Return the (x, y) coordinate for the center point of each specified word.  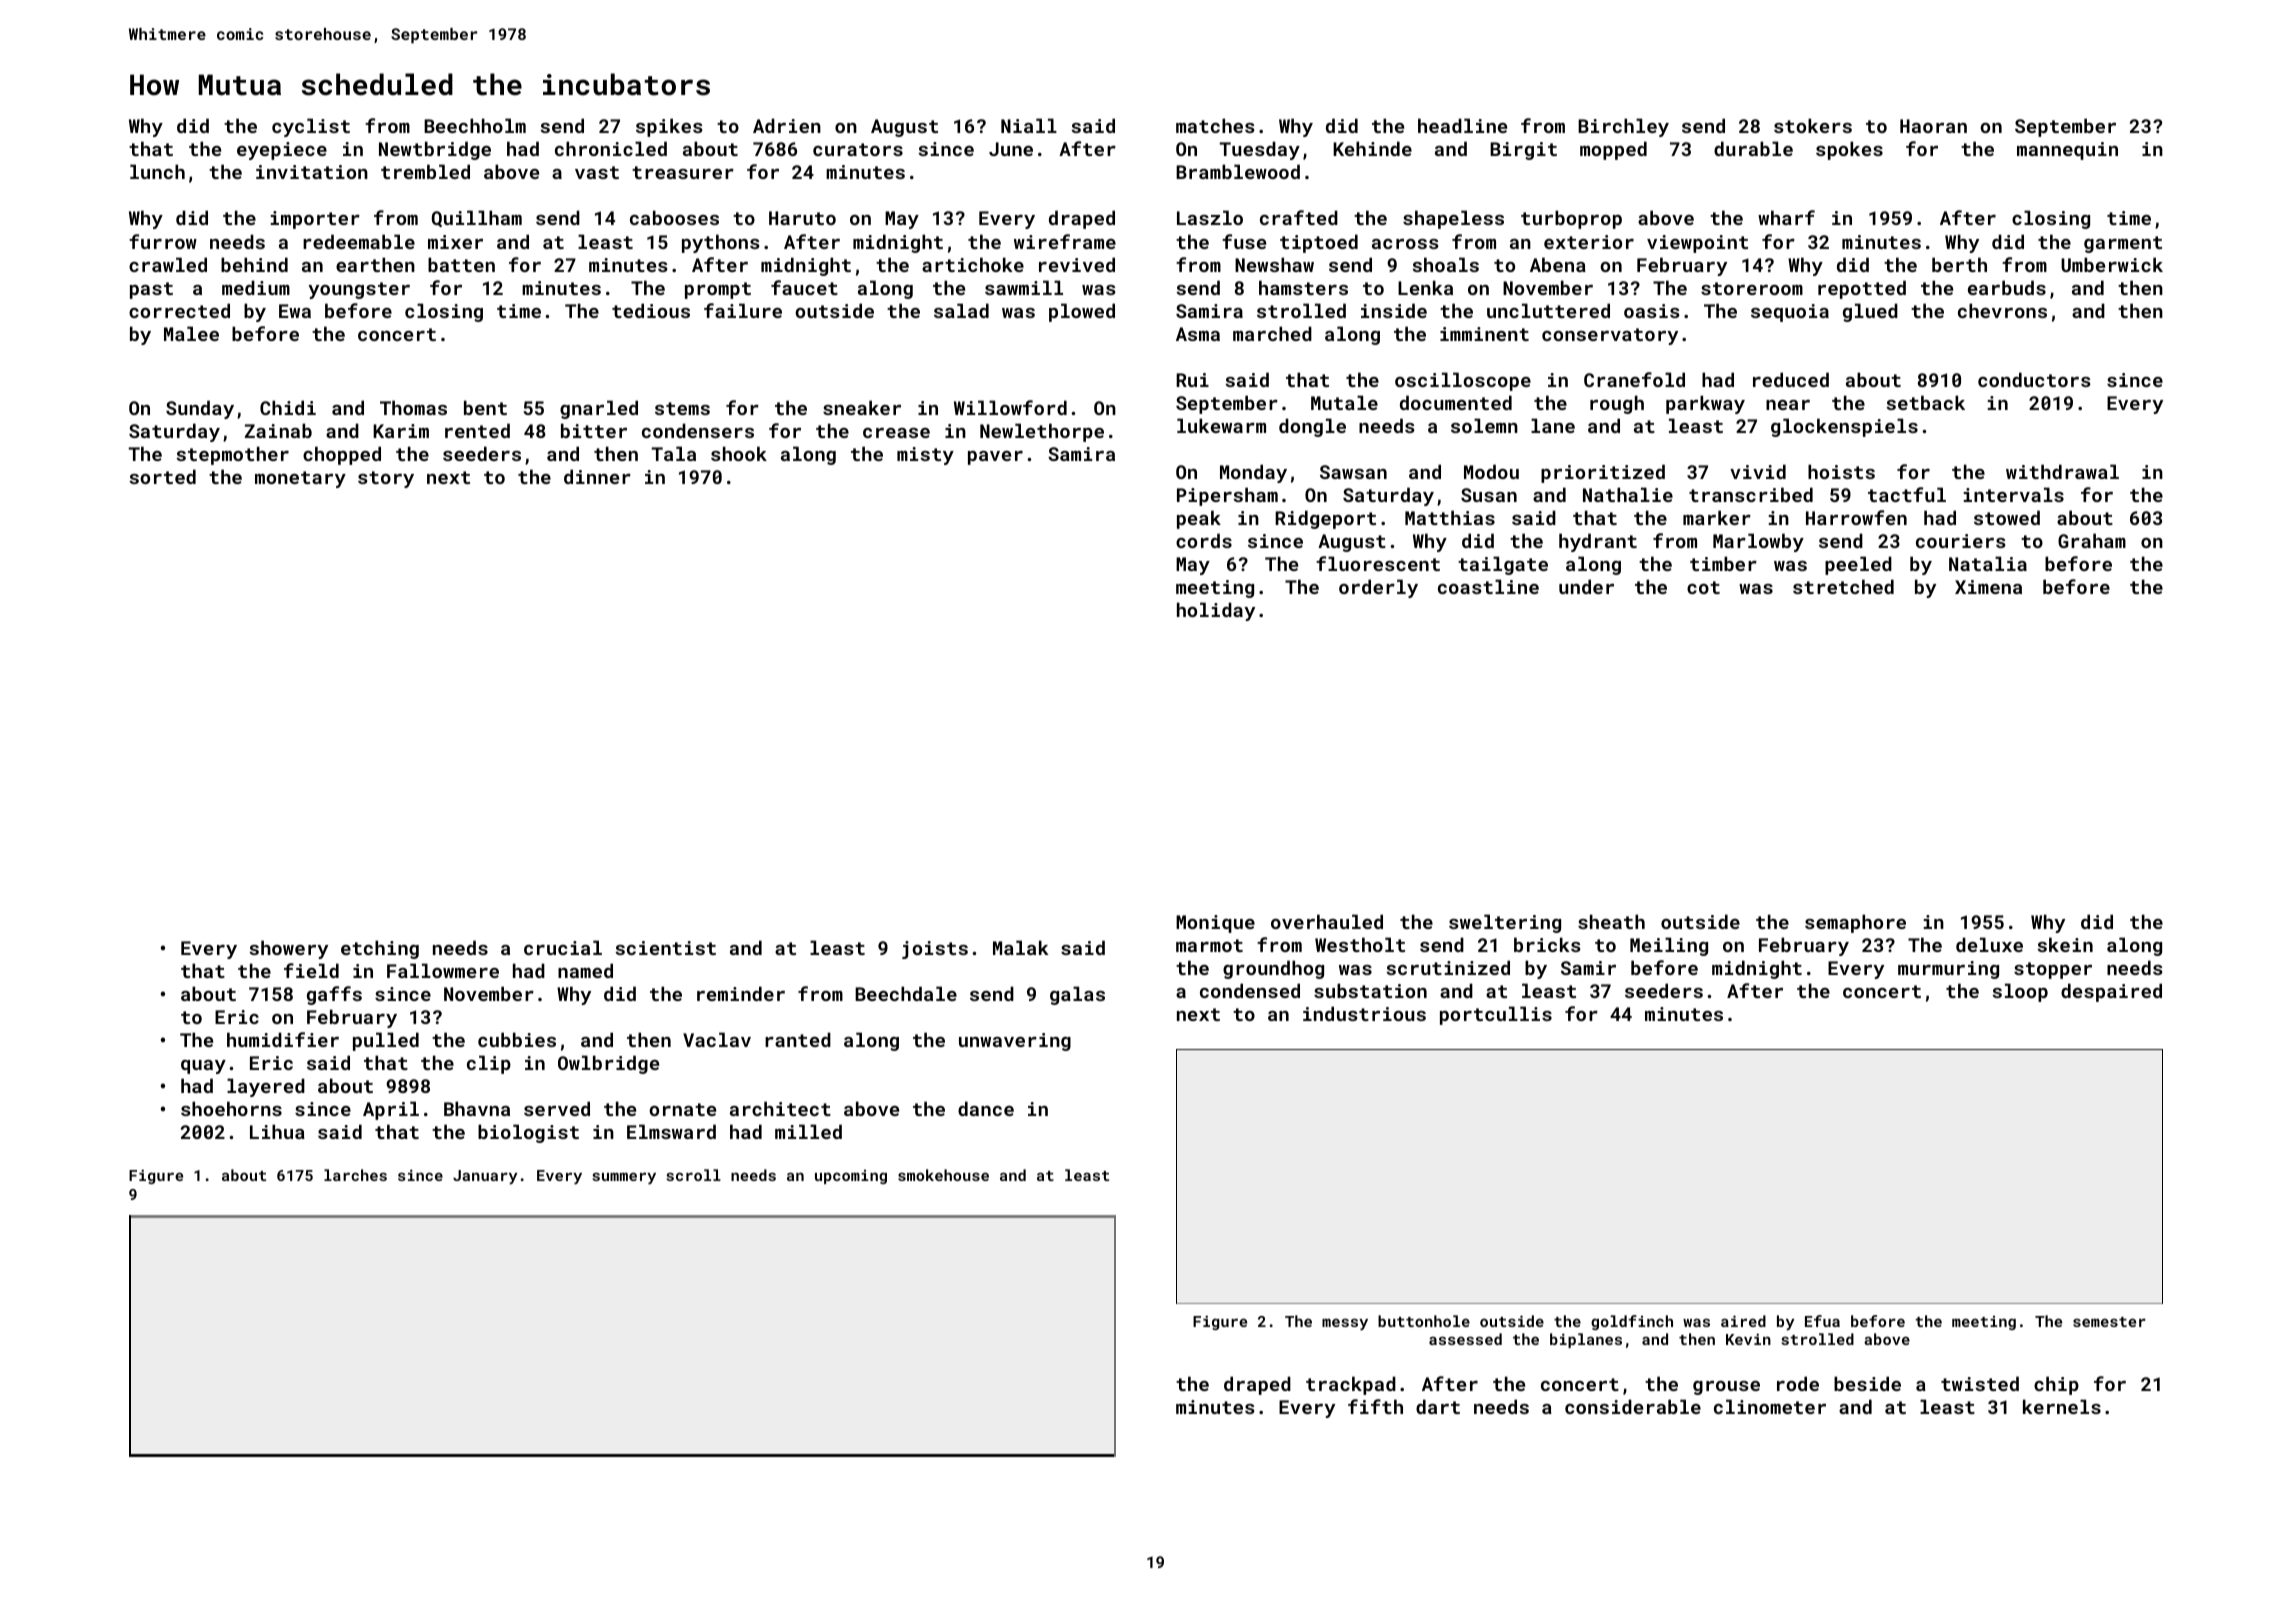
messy (1345, 1324)
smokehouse (943, 1175)
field (311, 970)
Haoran (1933, 126)
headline (1462, 125)
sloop (2020, 992)
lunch (157, 171)
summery (624, 1178)
